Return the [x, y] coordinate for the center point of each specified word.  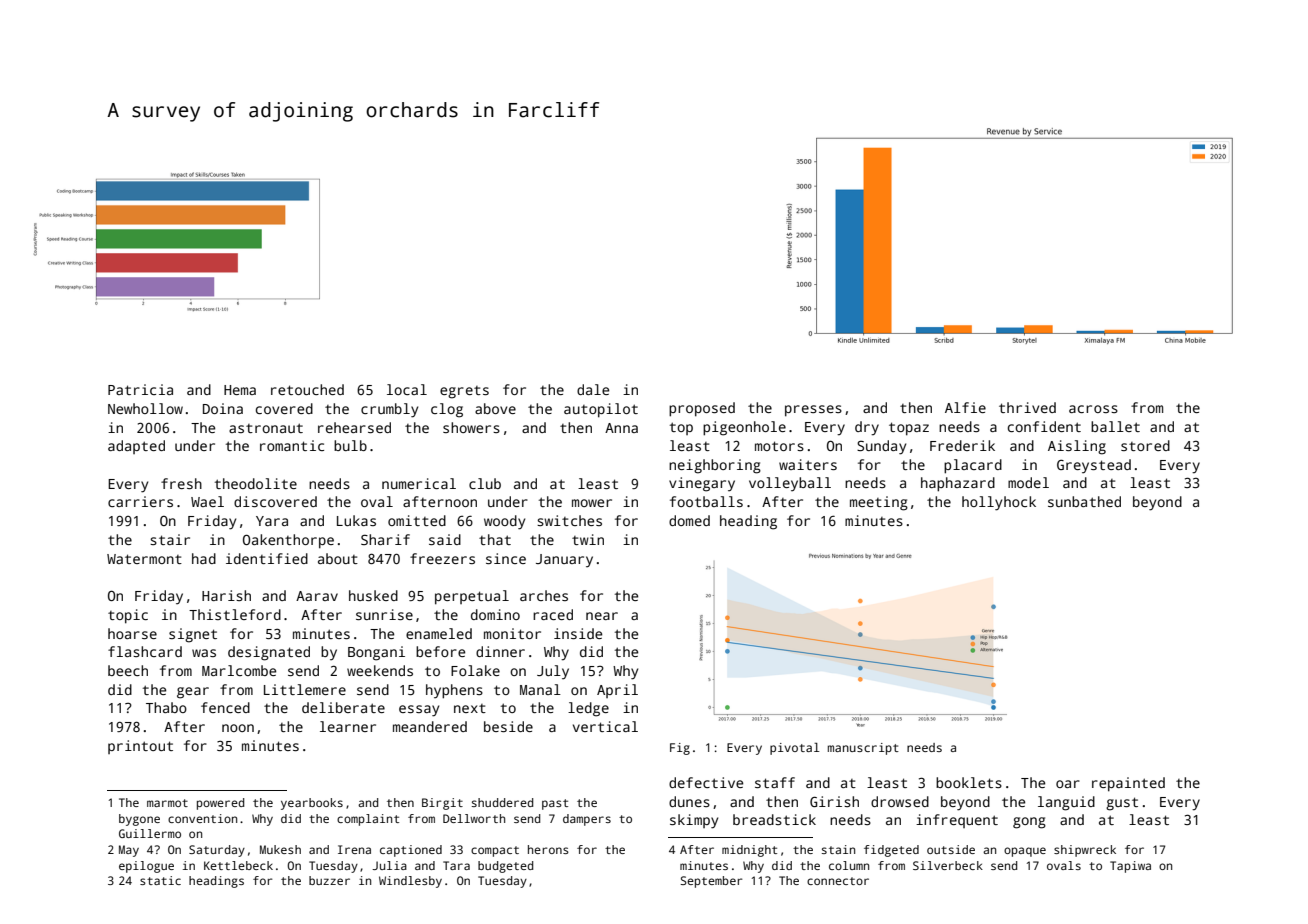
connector [838, 881]
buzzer [329, 880]
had [204, 558]
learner [348, 726]
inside [578, 633]
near [602, 616]
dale [593, 389]
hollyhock [999, 503]
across [1093, 409]
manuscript [863, 749]
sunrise [384, 614]
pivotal [794, 749]
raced [553, 614]
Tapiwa [1130, 867]
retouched [307, 389]
